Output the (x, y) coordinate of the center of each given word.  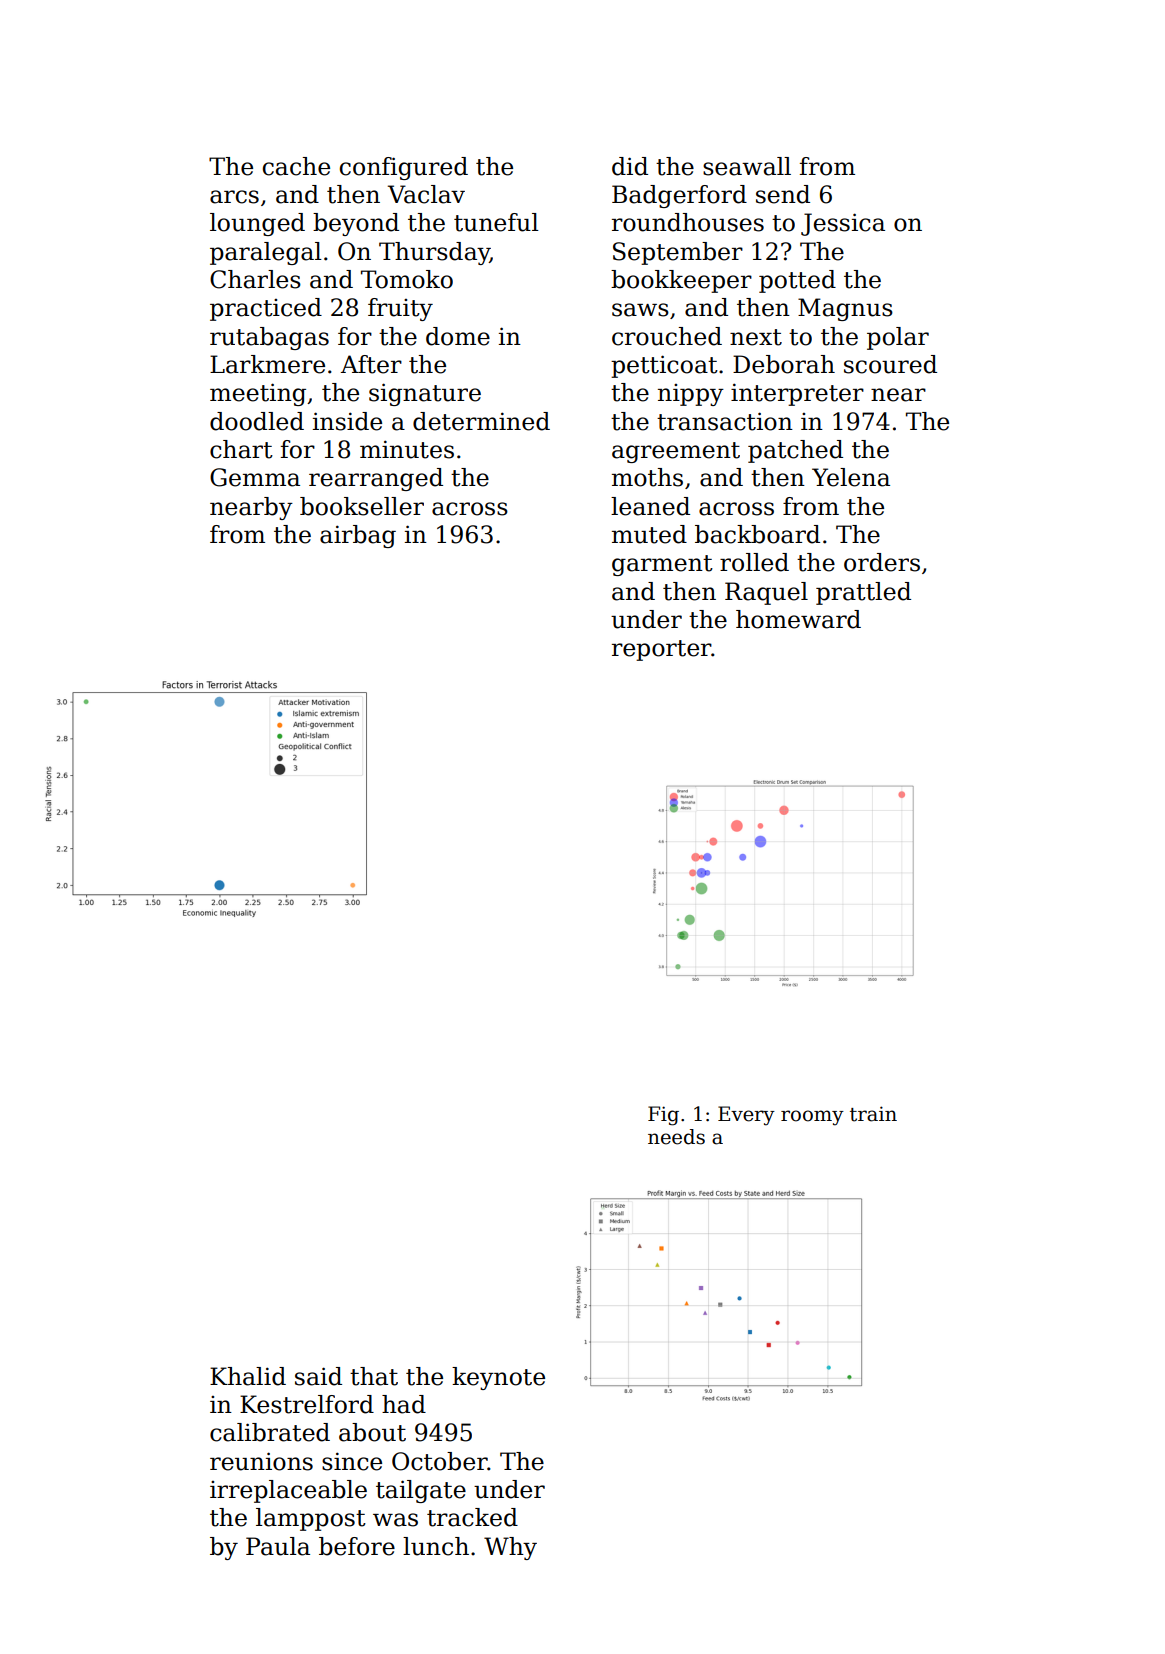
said (318, 1376)
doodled (257, 421)
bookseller (362, 506)
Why (510, 1548)
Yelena (851, 477)
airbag (358, 536)
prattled (863, 593)
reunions (261, 1461)
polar (898, 338)
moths (647, 477)
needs (676, 1137)
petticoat (664, 366)
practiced (266, 309)
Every (746, 1116)
